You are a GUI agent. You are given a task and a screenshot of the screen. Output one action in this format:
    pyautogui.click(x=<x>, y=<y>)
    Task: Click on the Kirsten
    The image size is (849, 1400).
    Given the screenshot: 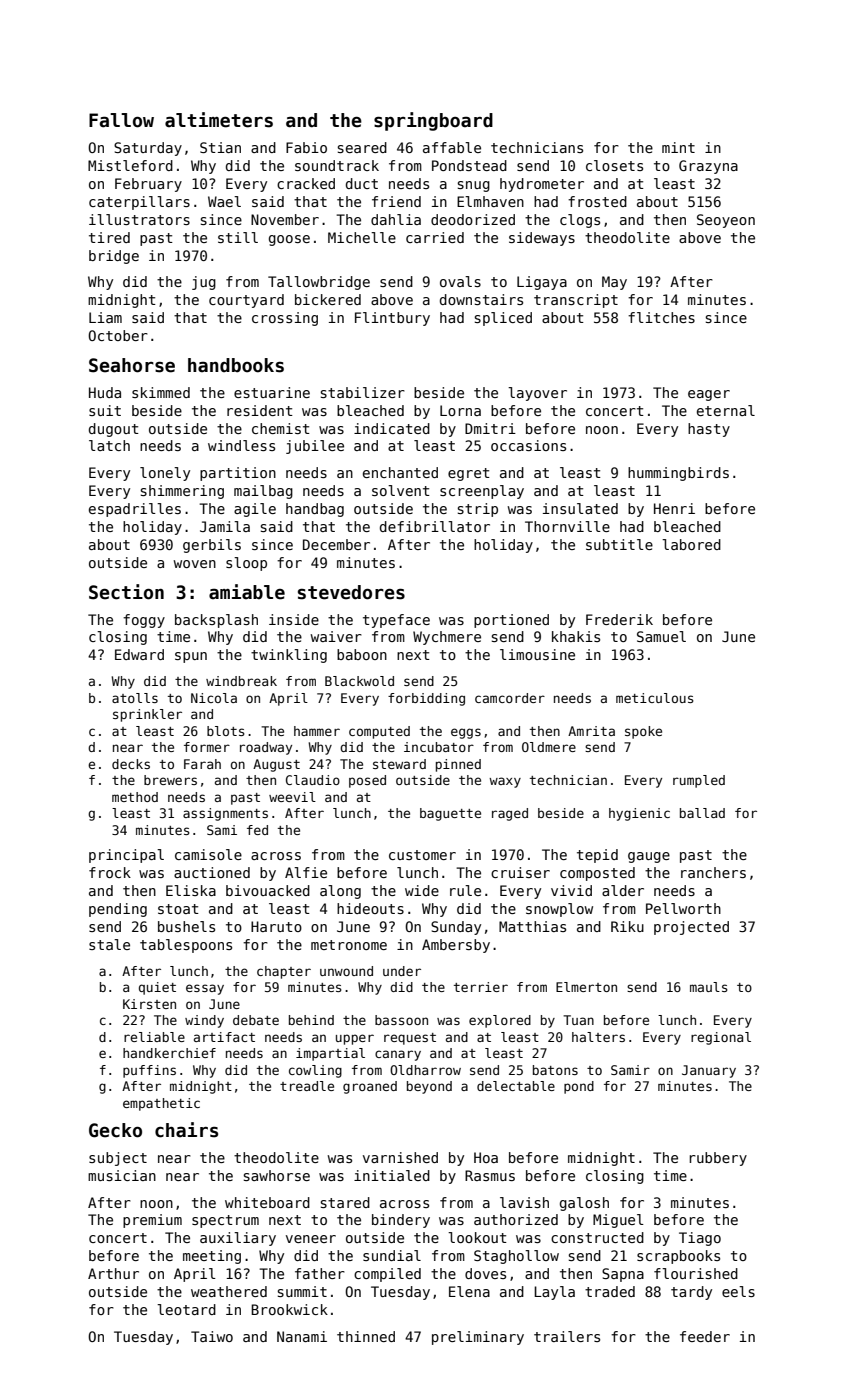 What is the action you would take?
    pyautogui.click(x=149, y=1004)
